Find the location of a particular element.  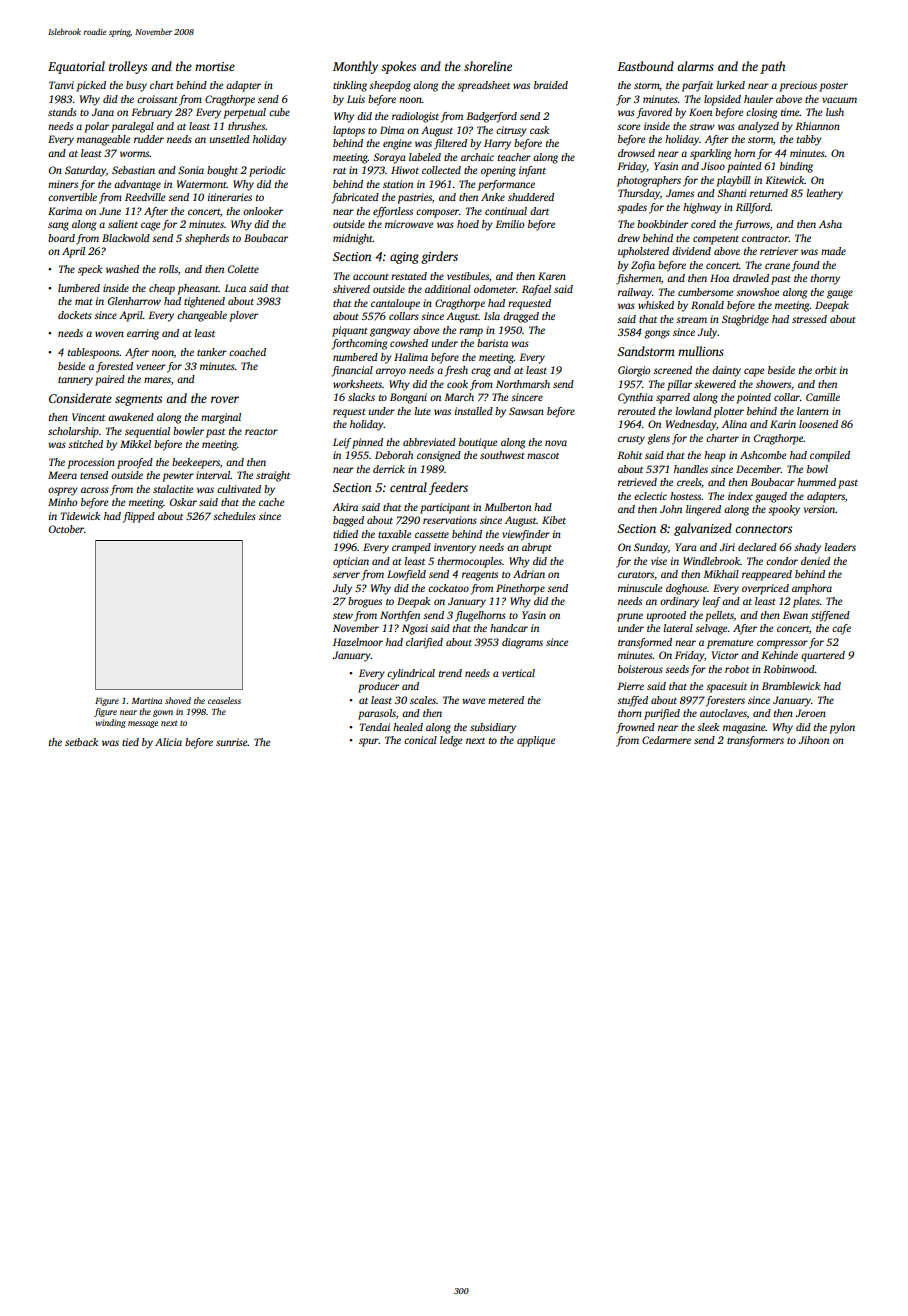

hummed is located at coordinates (816, 482).
